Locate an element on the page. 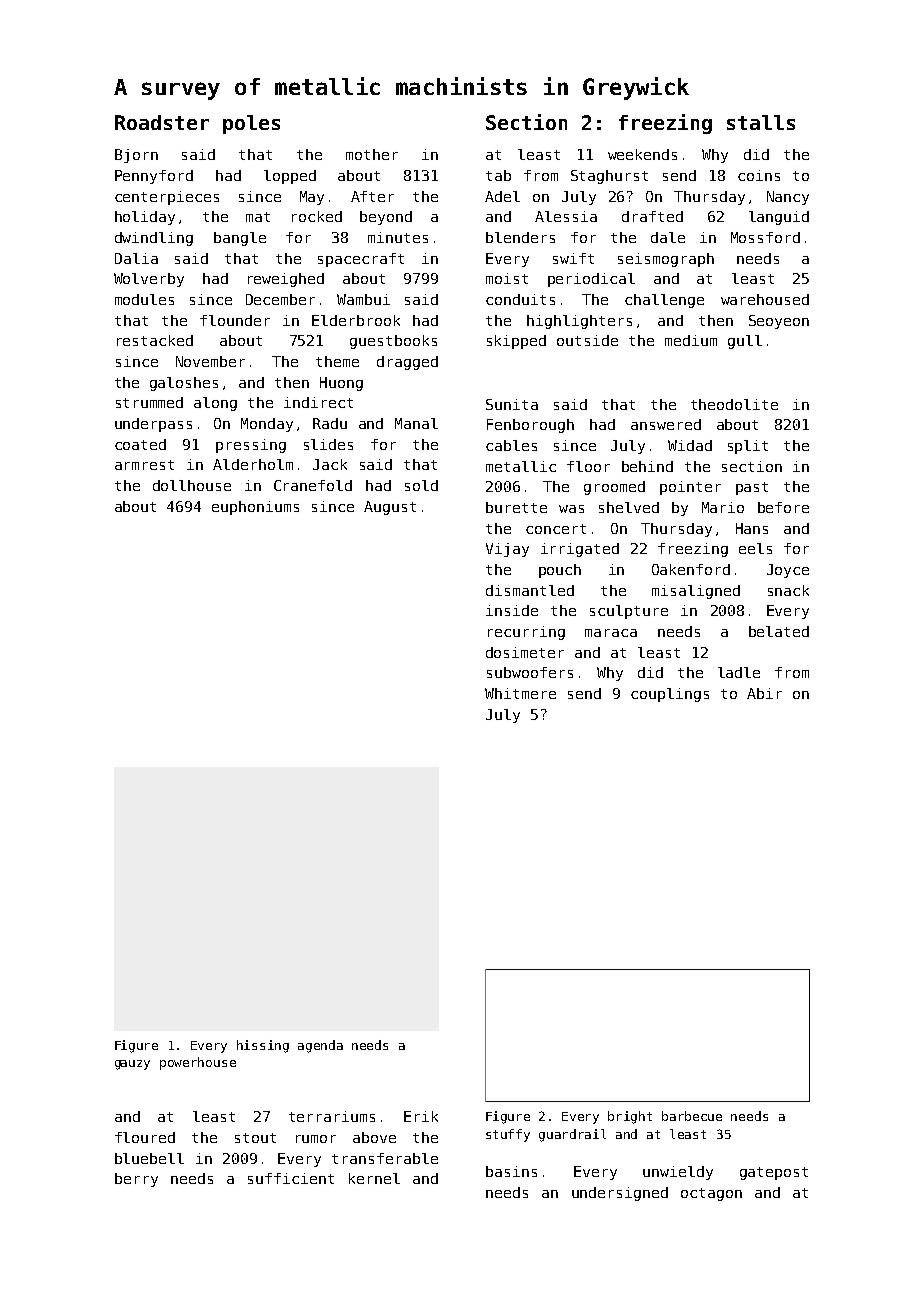 The height and width of the image is (1311, 924). stalls is located at coordinates (761, 122).
